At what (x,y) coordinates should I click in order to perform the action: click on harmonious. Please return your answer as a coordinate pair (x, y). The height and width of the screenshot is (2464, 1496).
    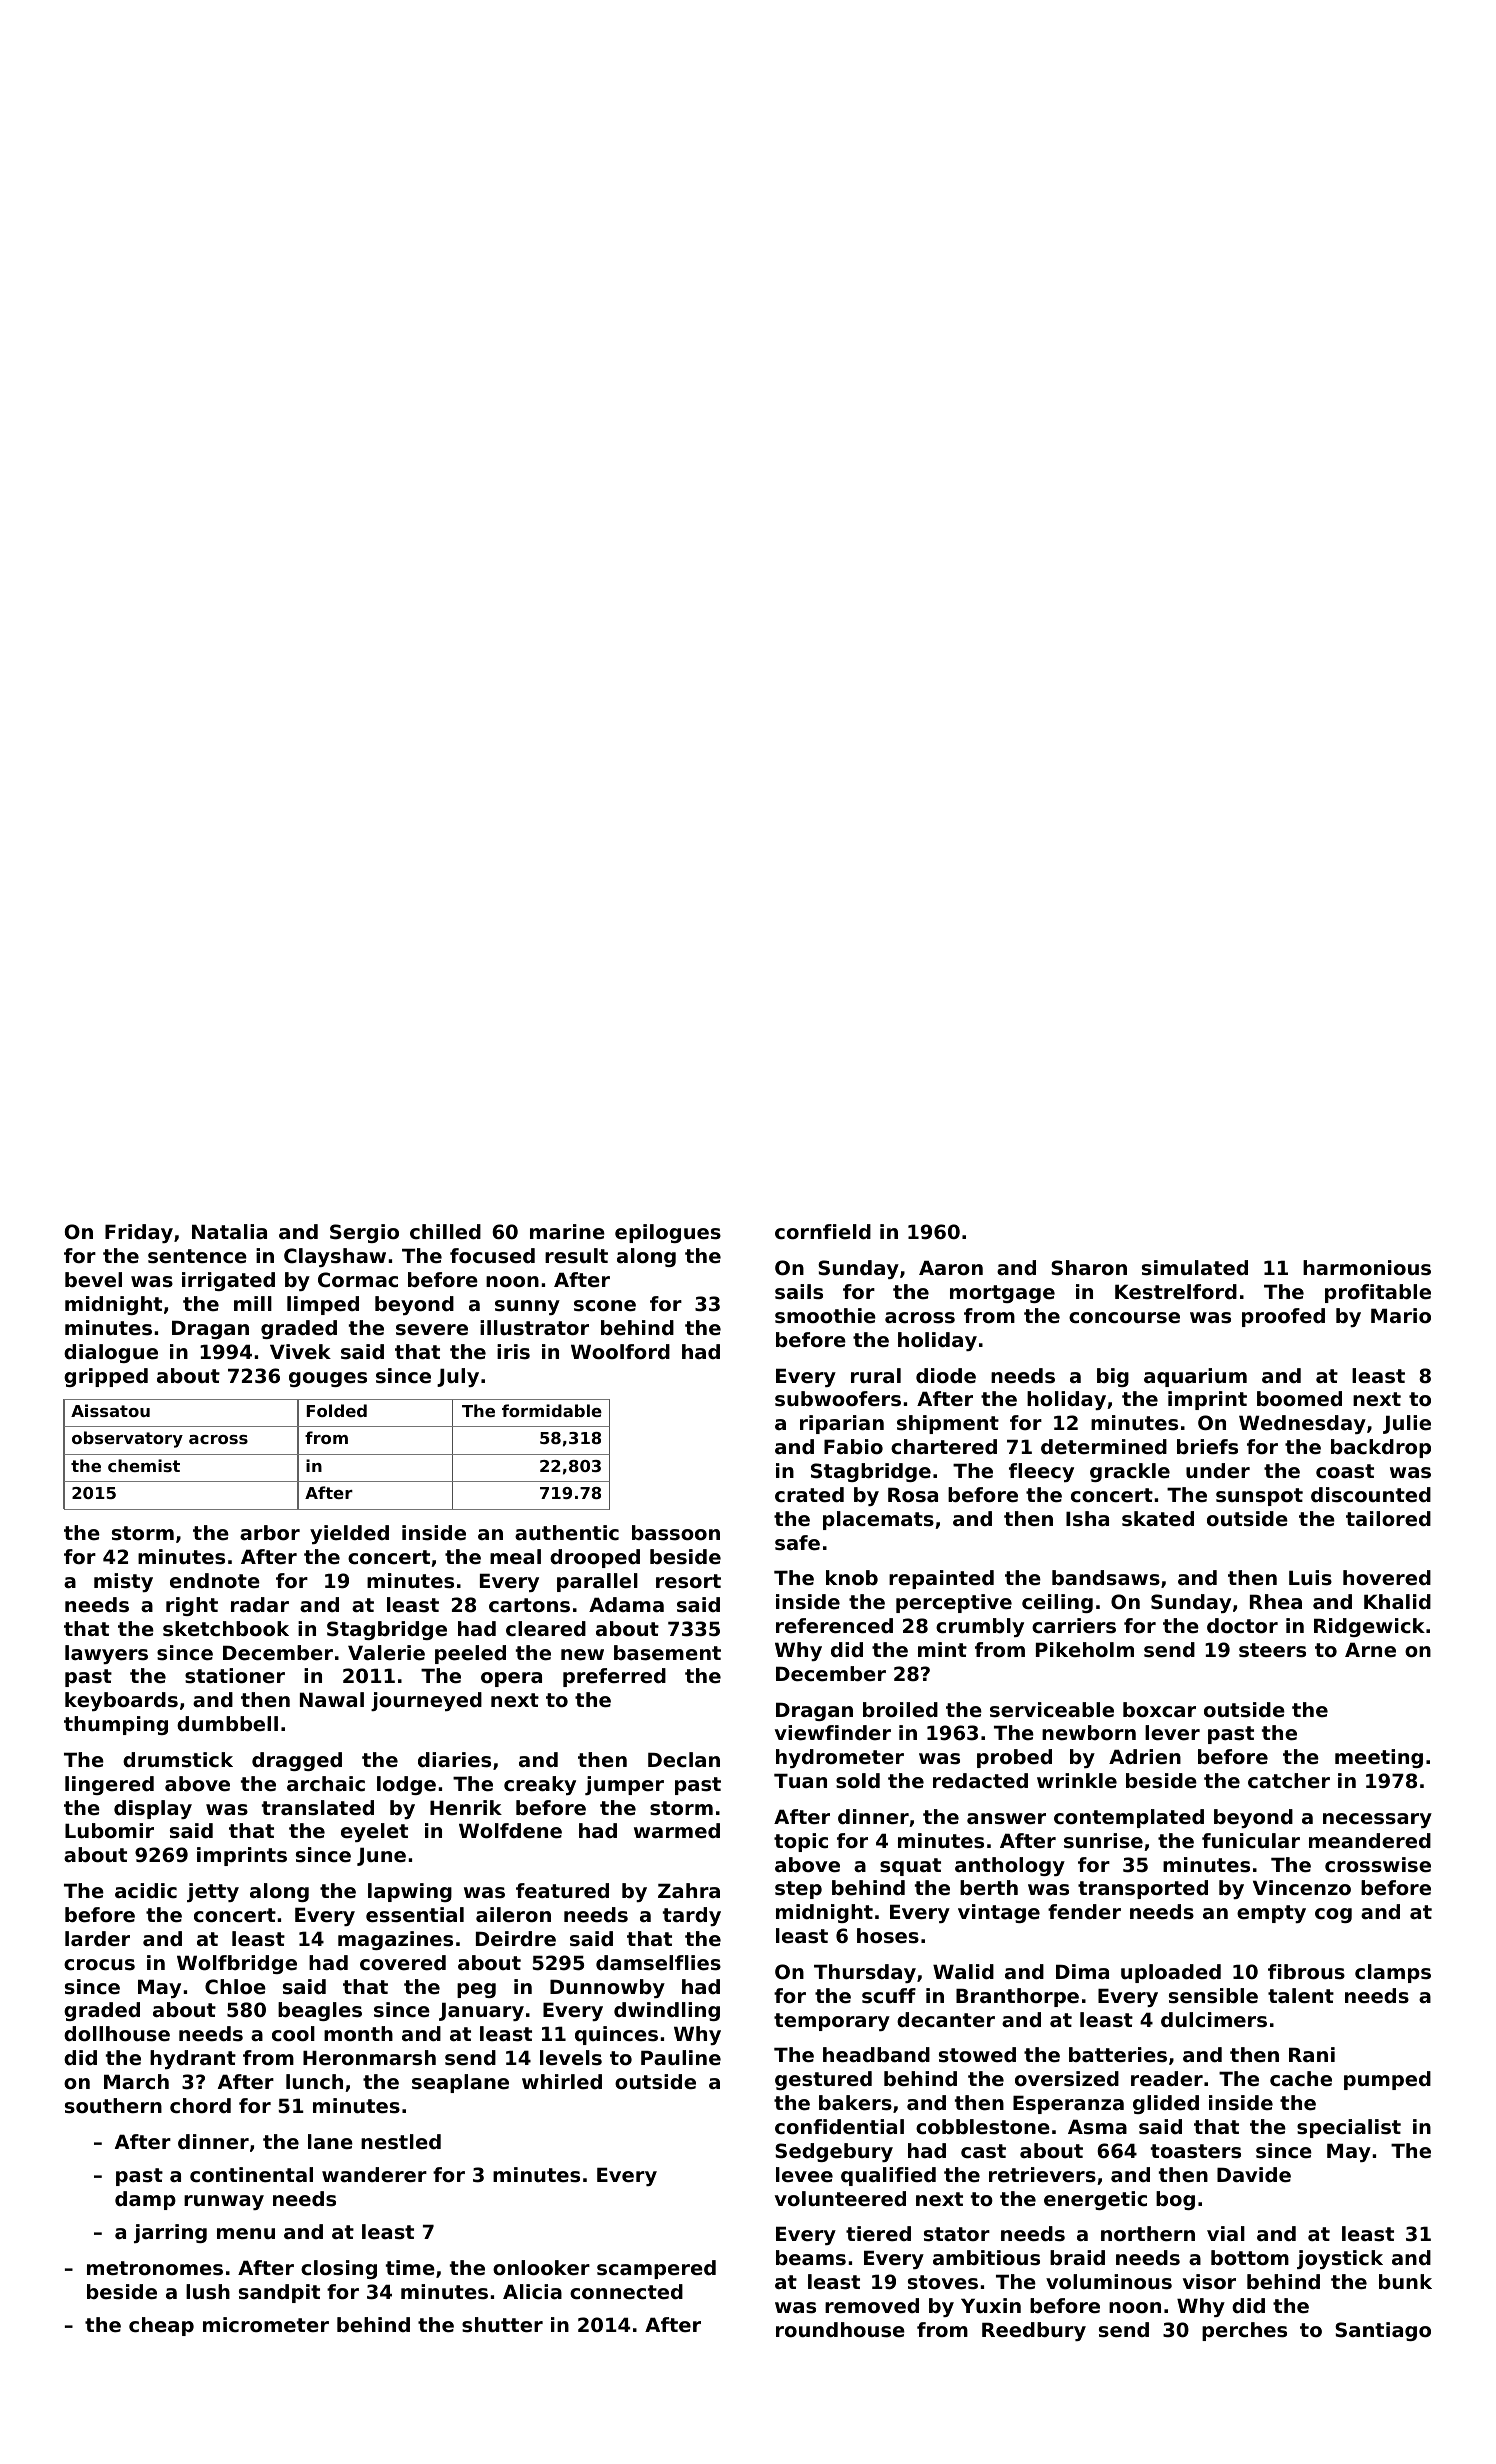
    Looking at the image, I should click on (1367, 1268).
